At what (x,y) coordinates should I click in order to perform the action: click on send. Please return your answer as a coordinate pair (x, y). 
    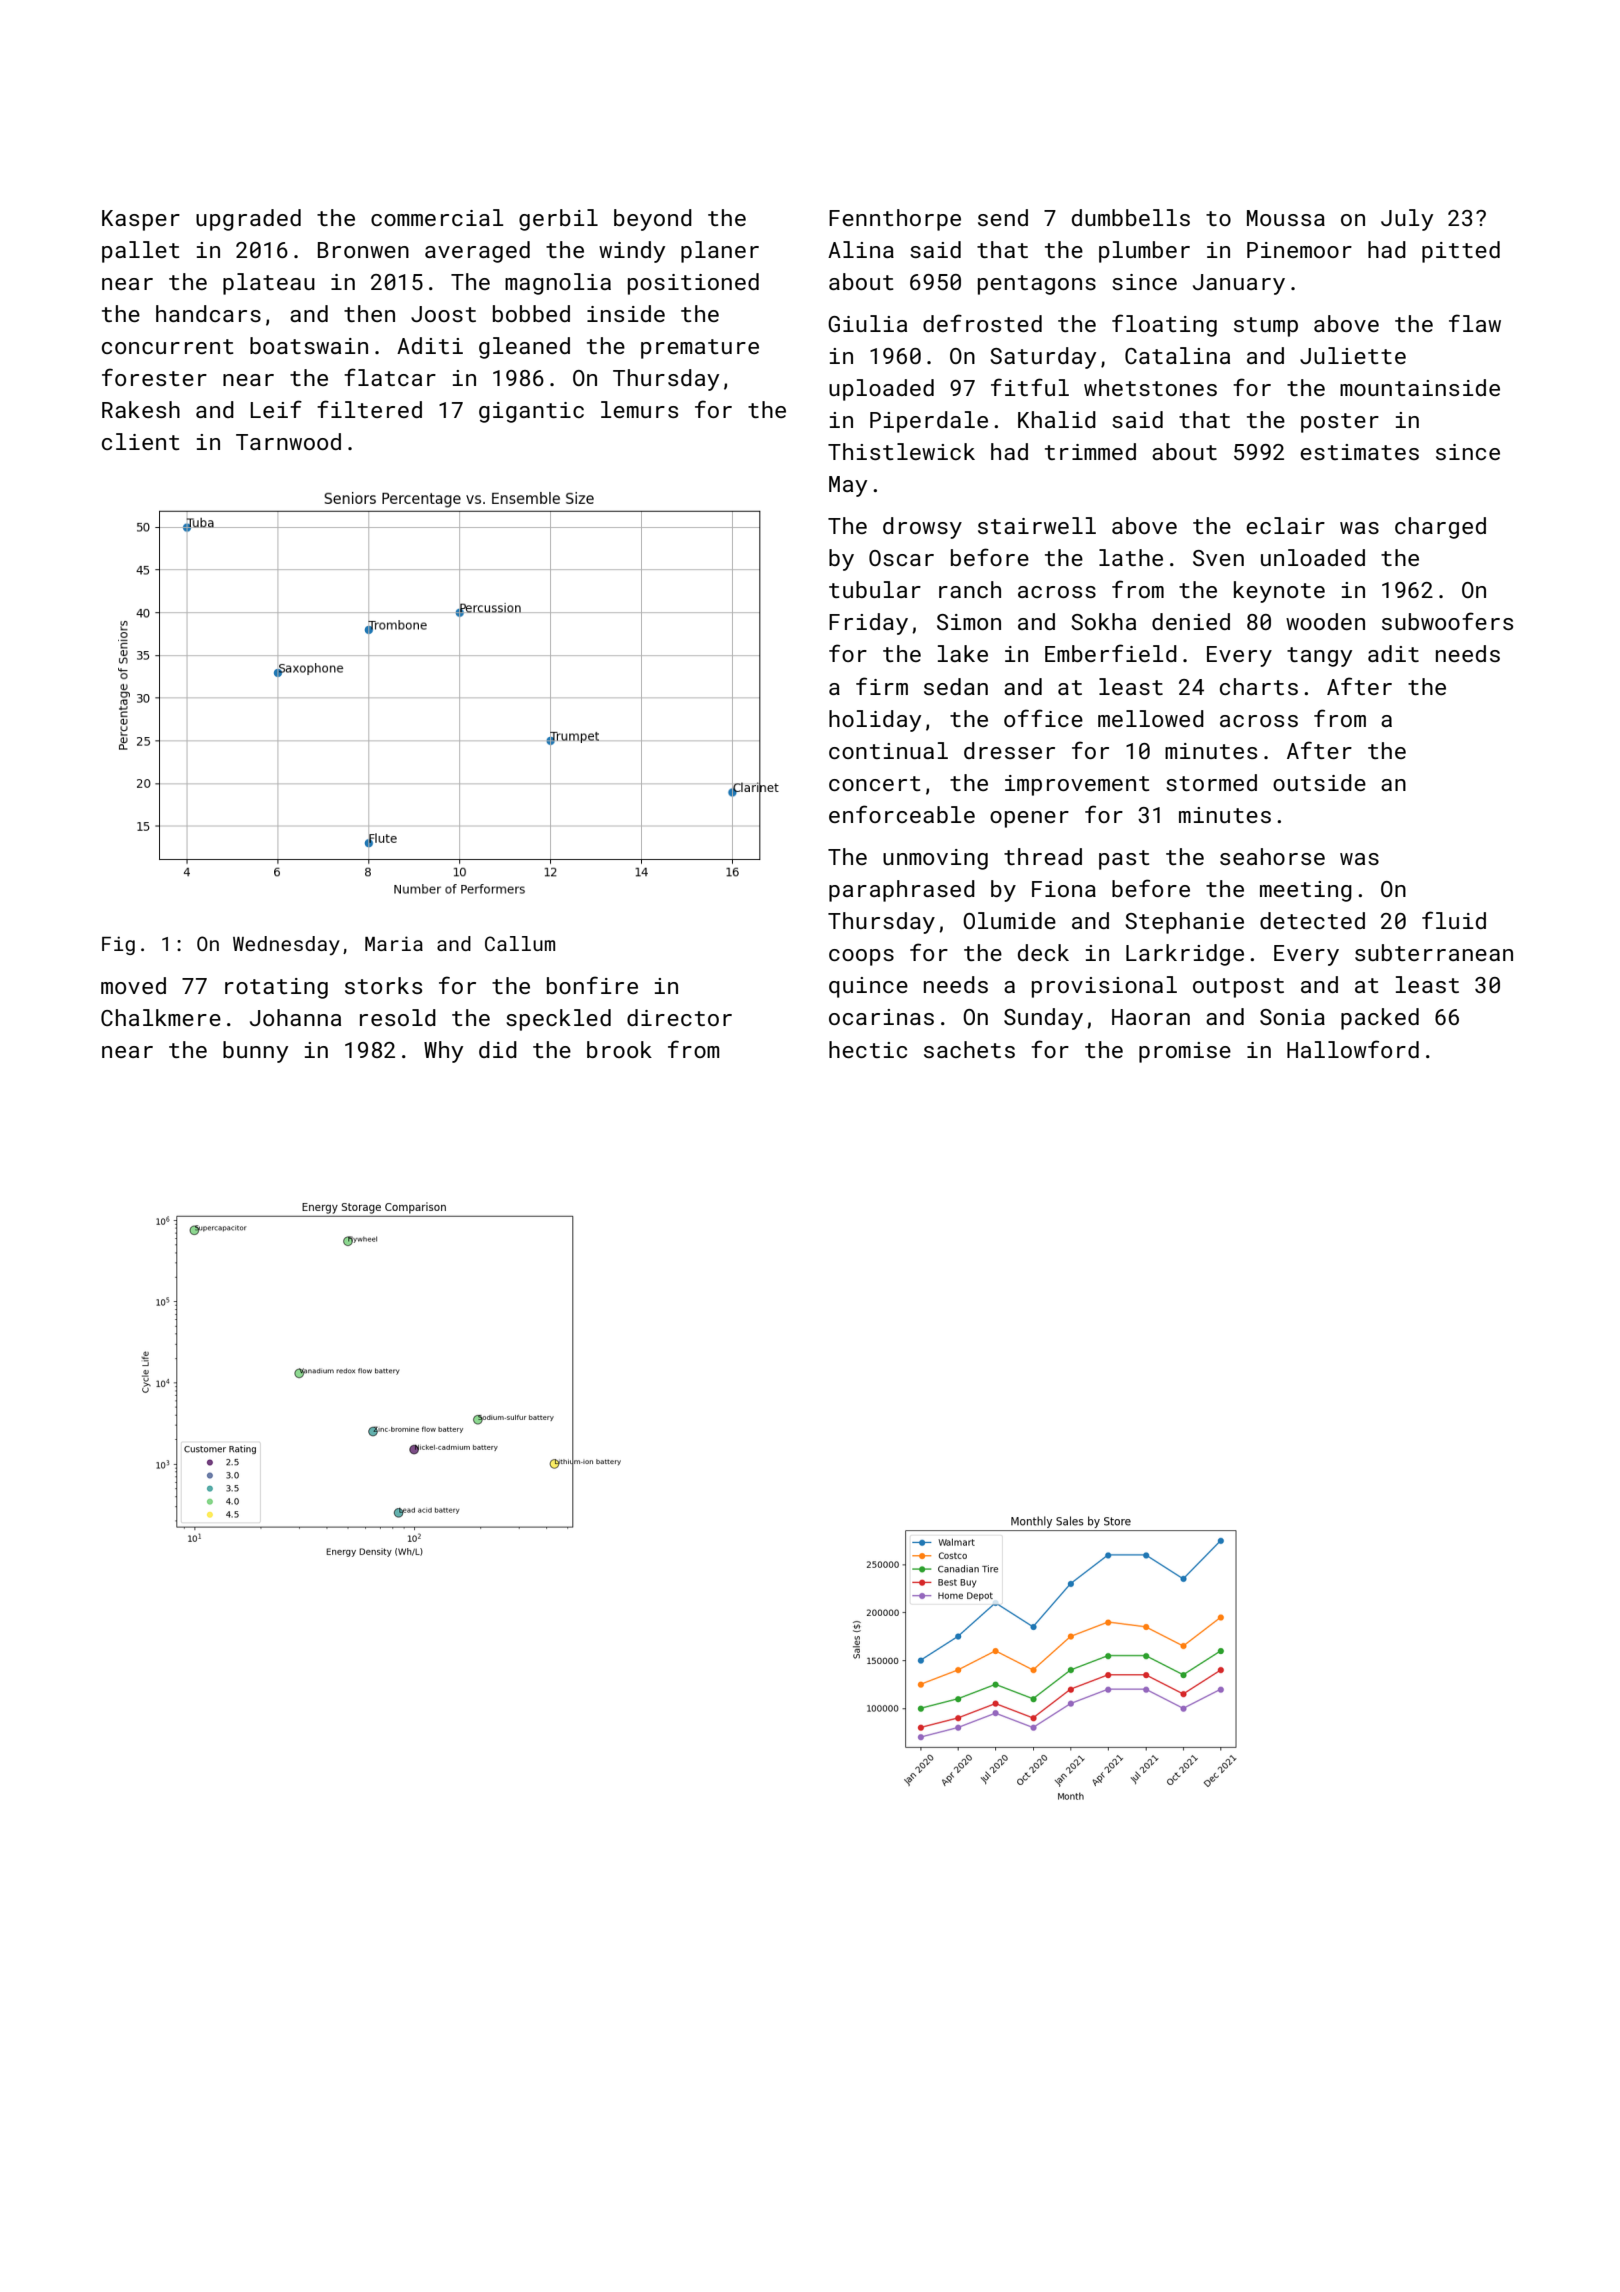
    Looking at the image, I should click on (1003, 217).
